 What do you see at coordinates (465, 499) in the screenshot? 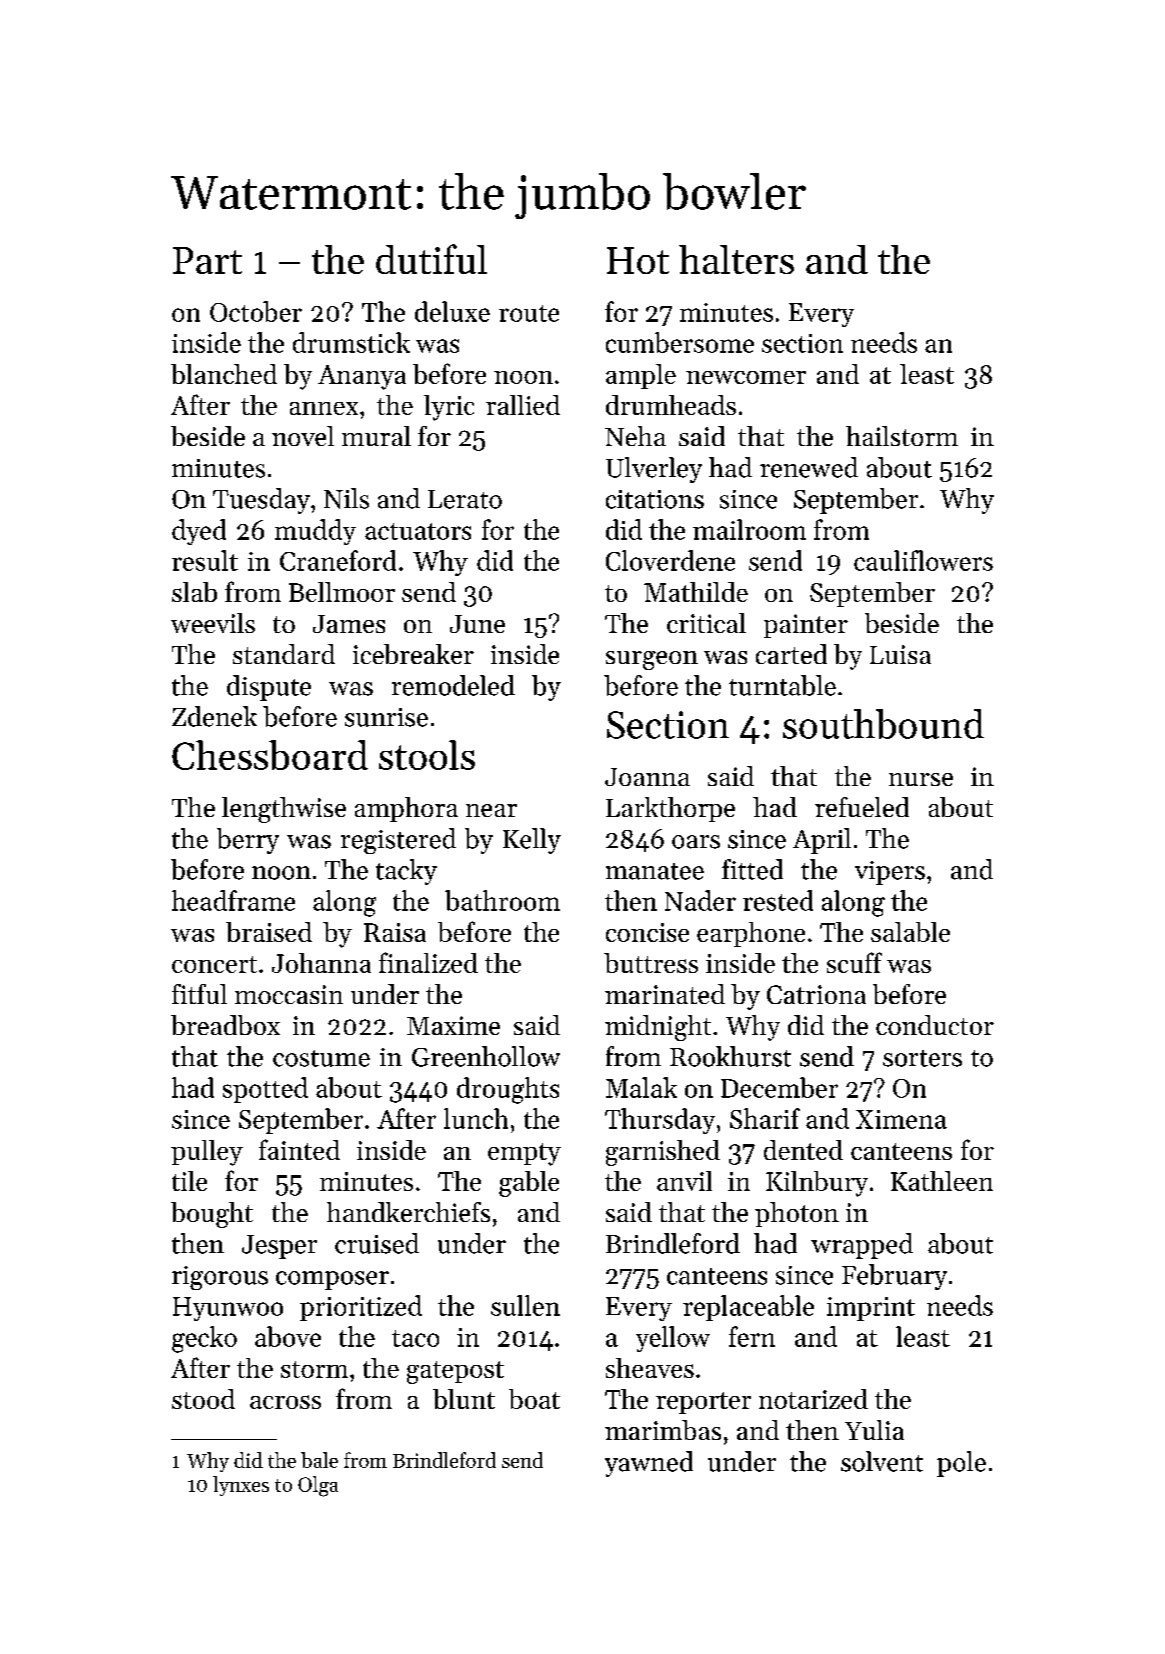
I see `Lerato` at bounding box center [465, 499].
